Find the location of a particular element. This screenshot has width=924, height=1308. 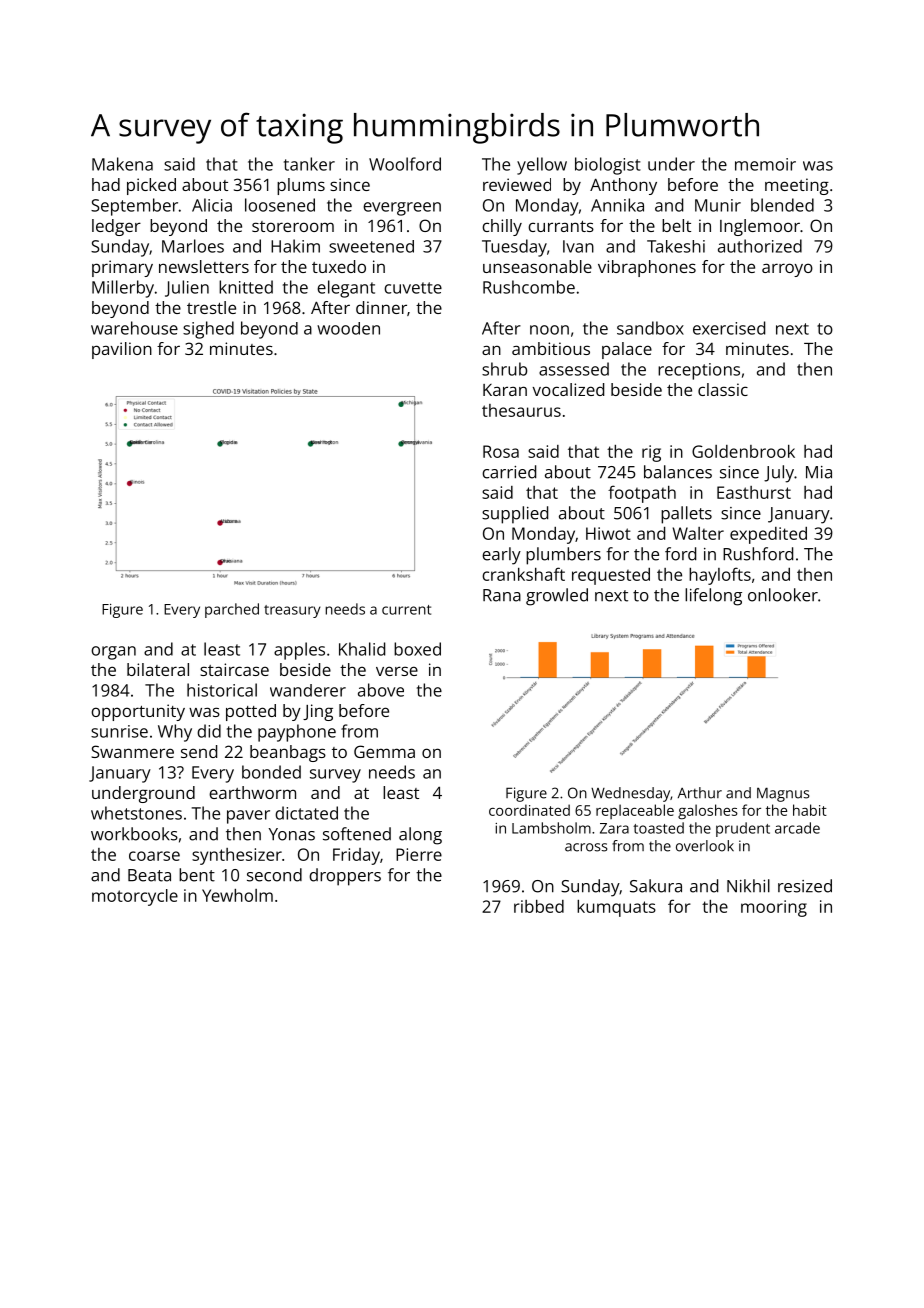

organ is located at coordinates (113, 653).
